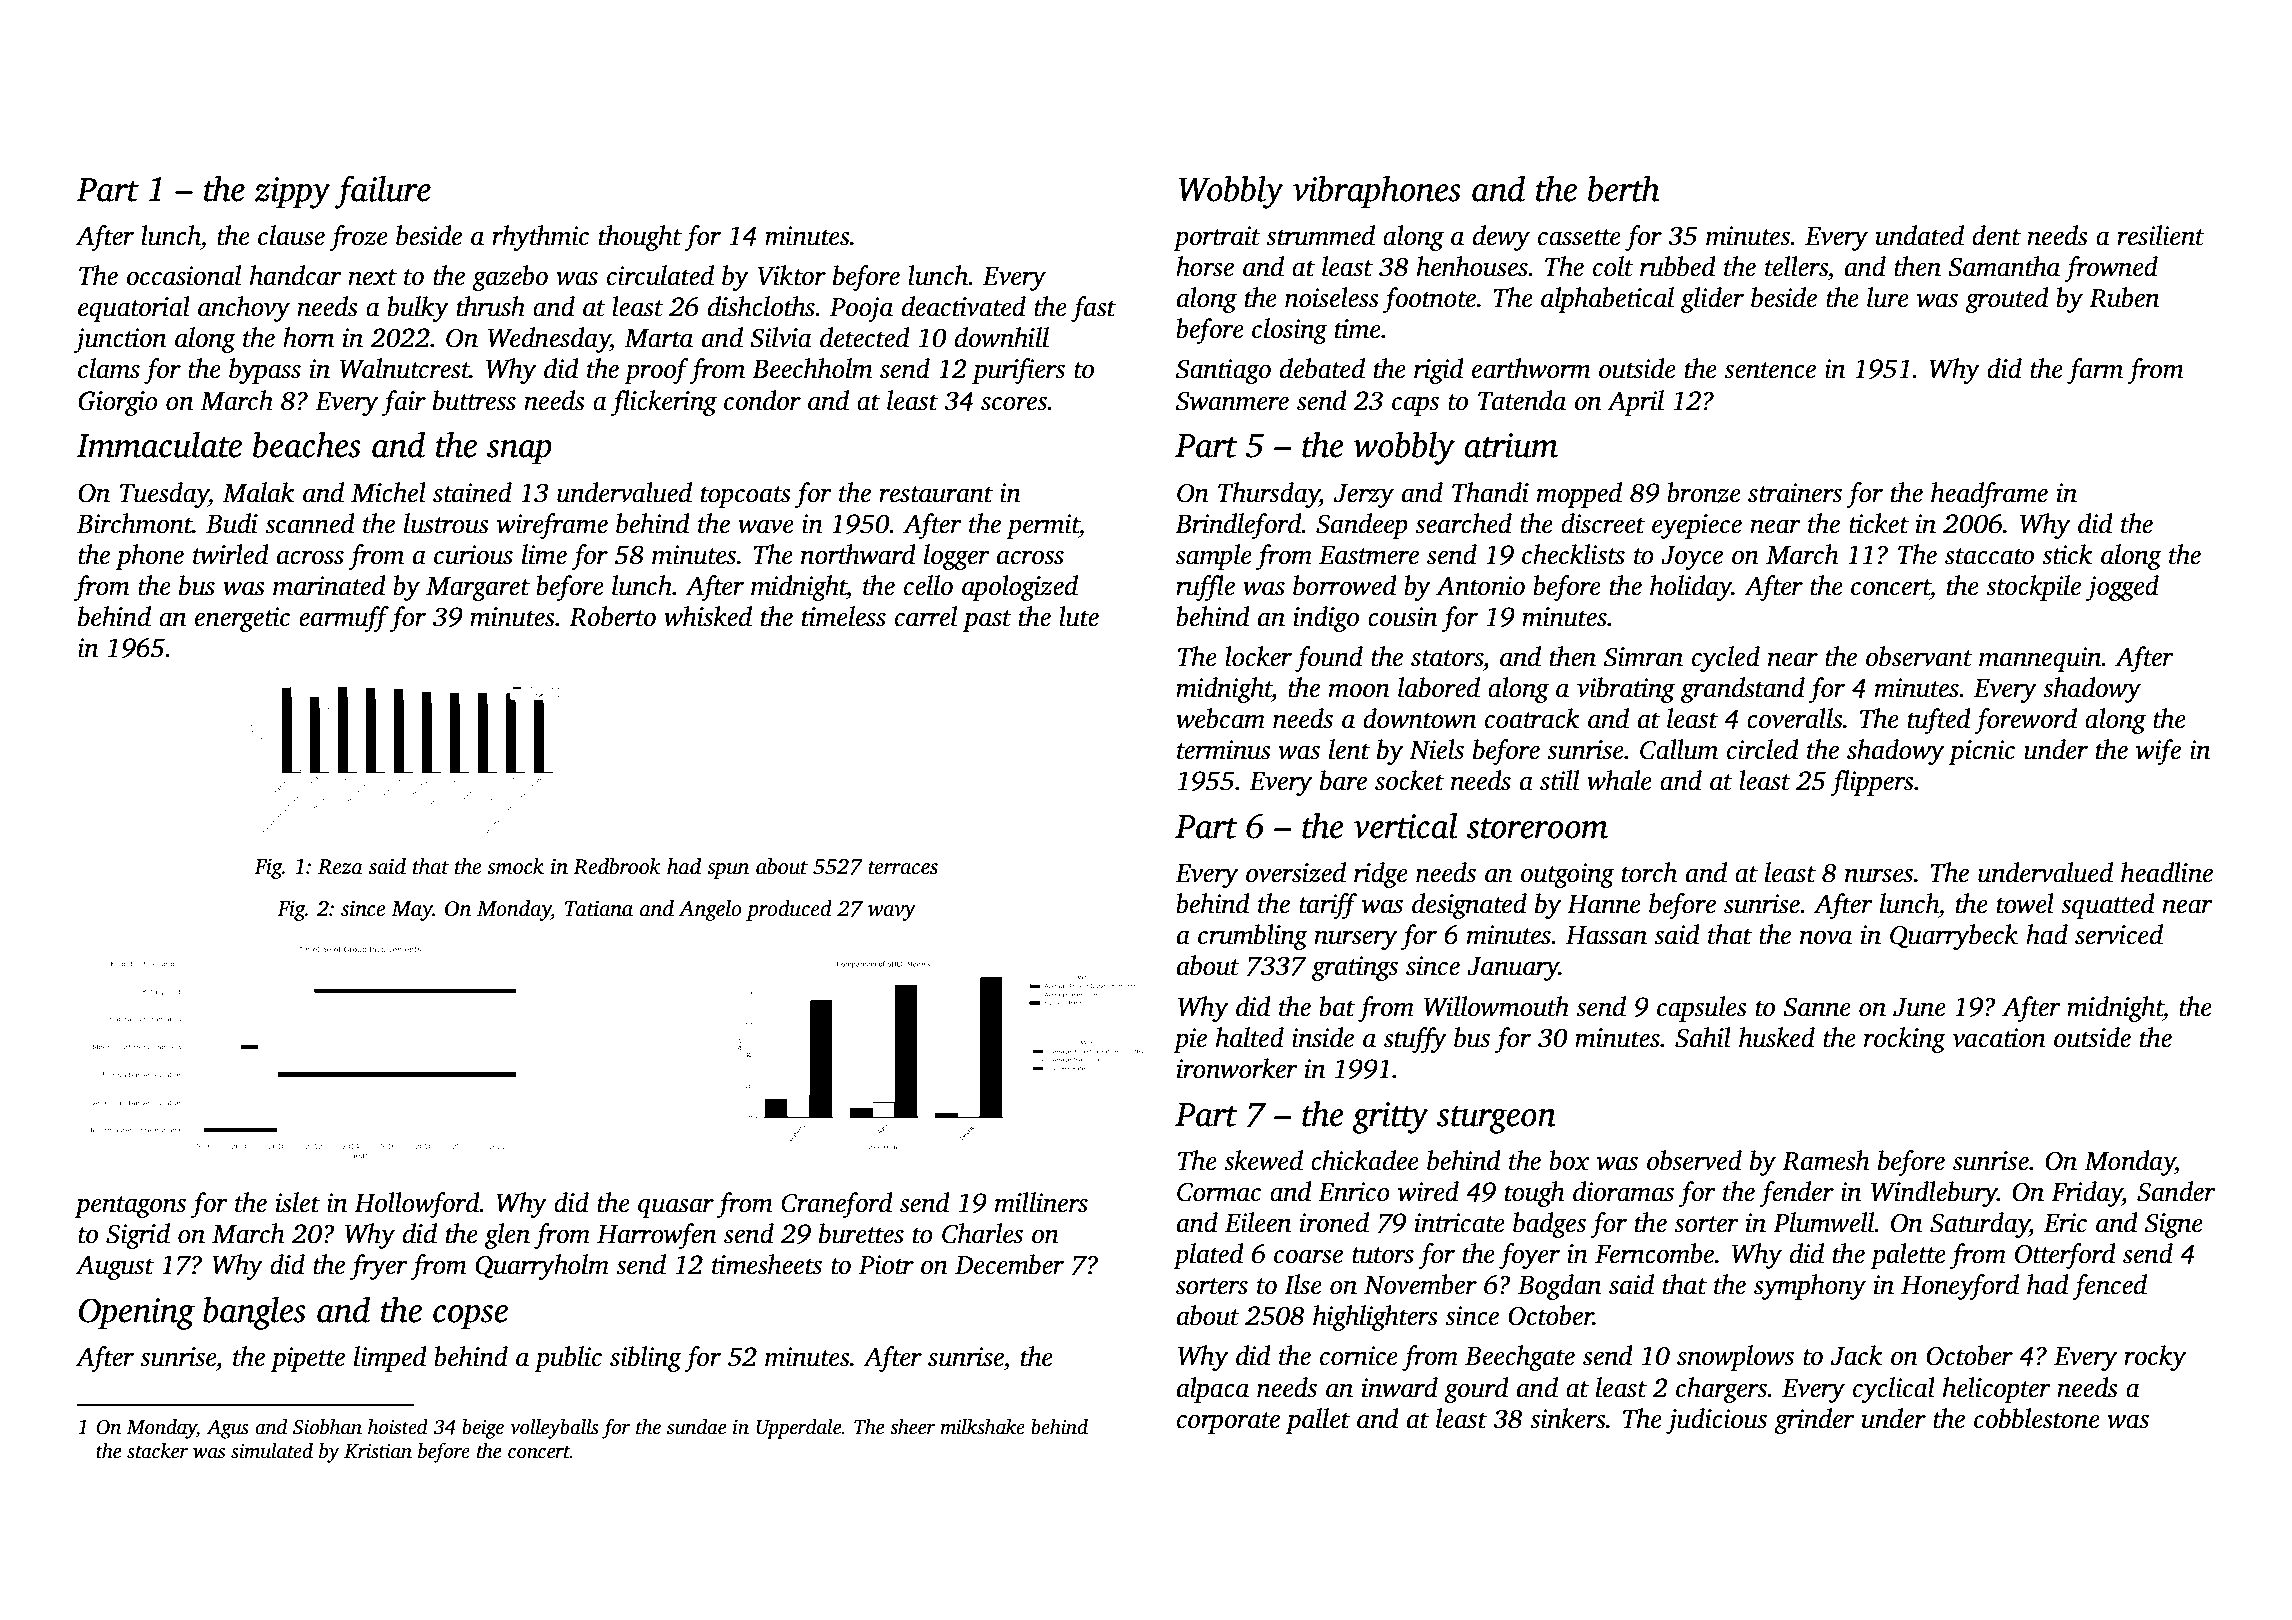  What do you see at coordinates (292, 193) in the page?
I see `zippy` at bounding box center [292, 193].
